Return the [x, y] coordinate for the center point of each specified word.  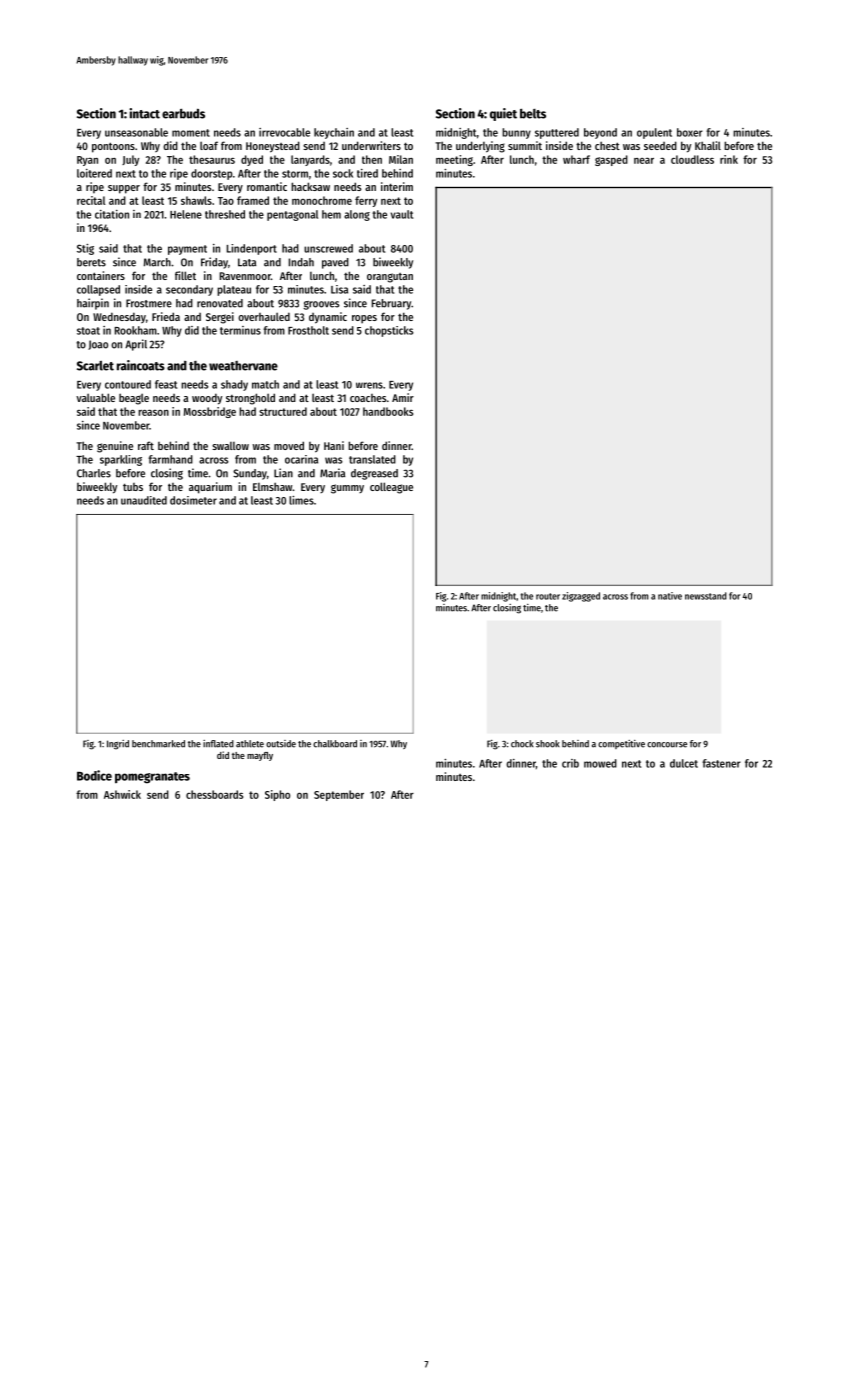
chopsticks [389, 331]
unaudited [144, 500]
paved [335, 263]
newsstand [706, 596]
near [644, 160]
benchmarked [158, 744]
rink [729, 159]
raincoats [141, 365]
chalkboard [335, 744]
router [548, 596]
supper [124, 189]
